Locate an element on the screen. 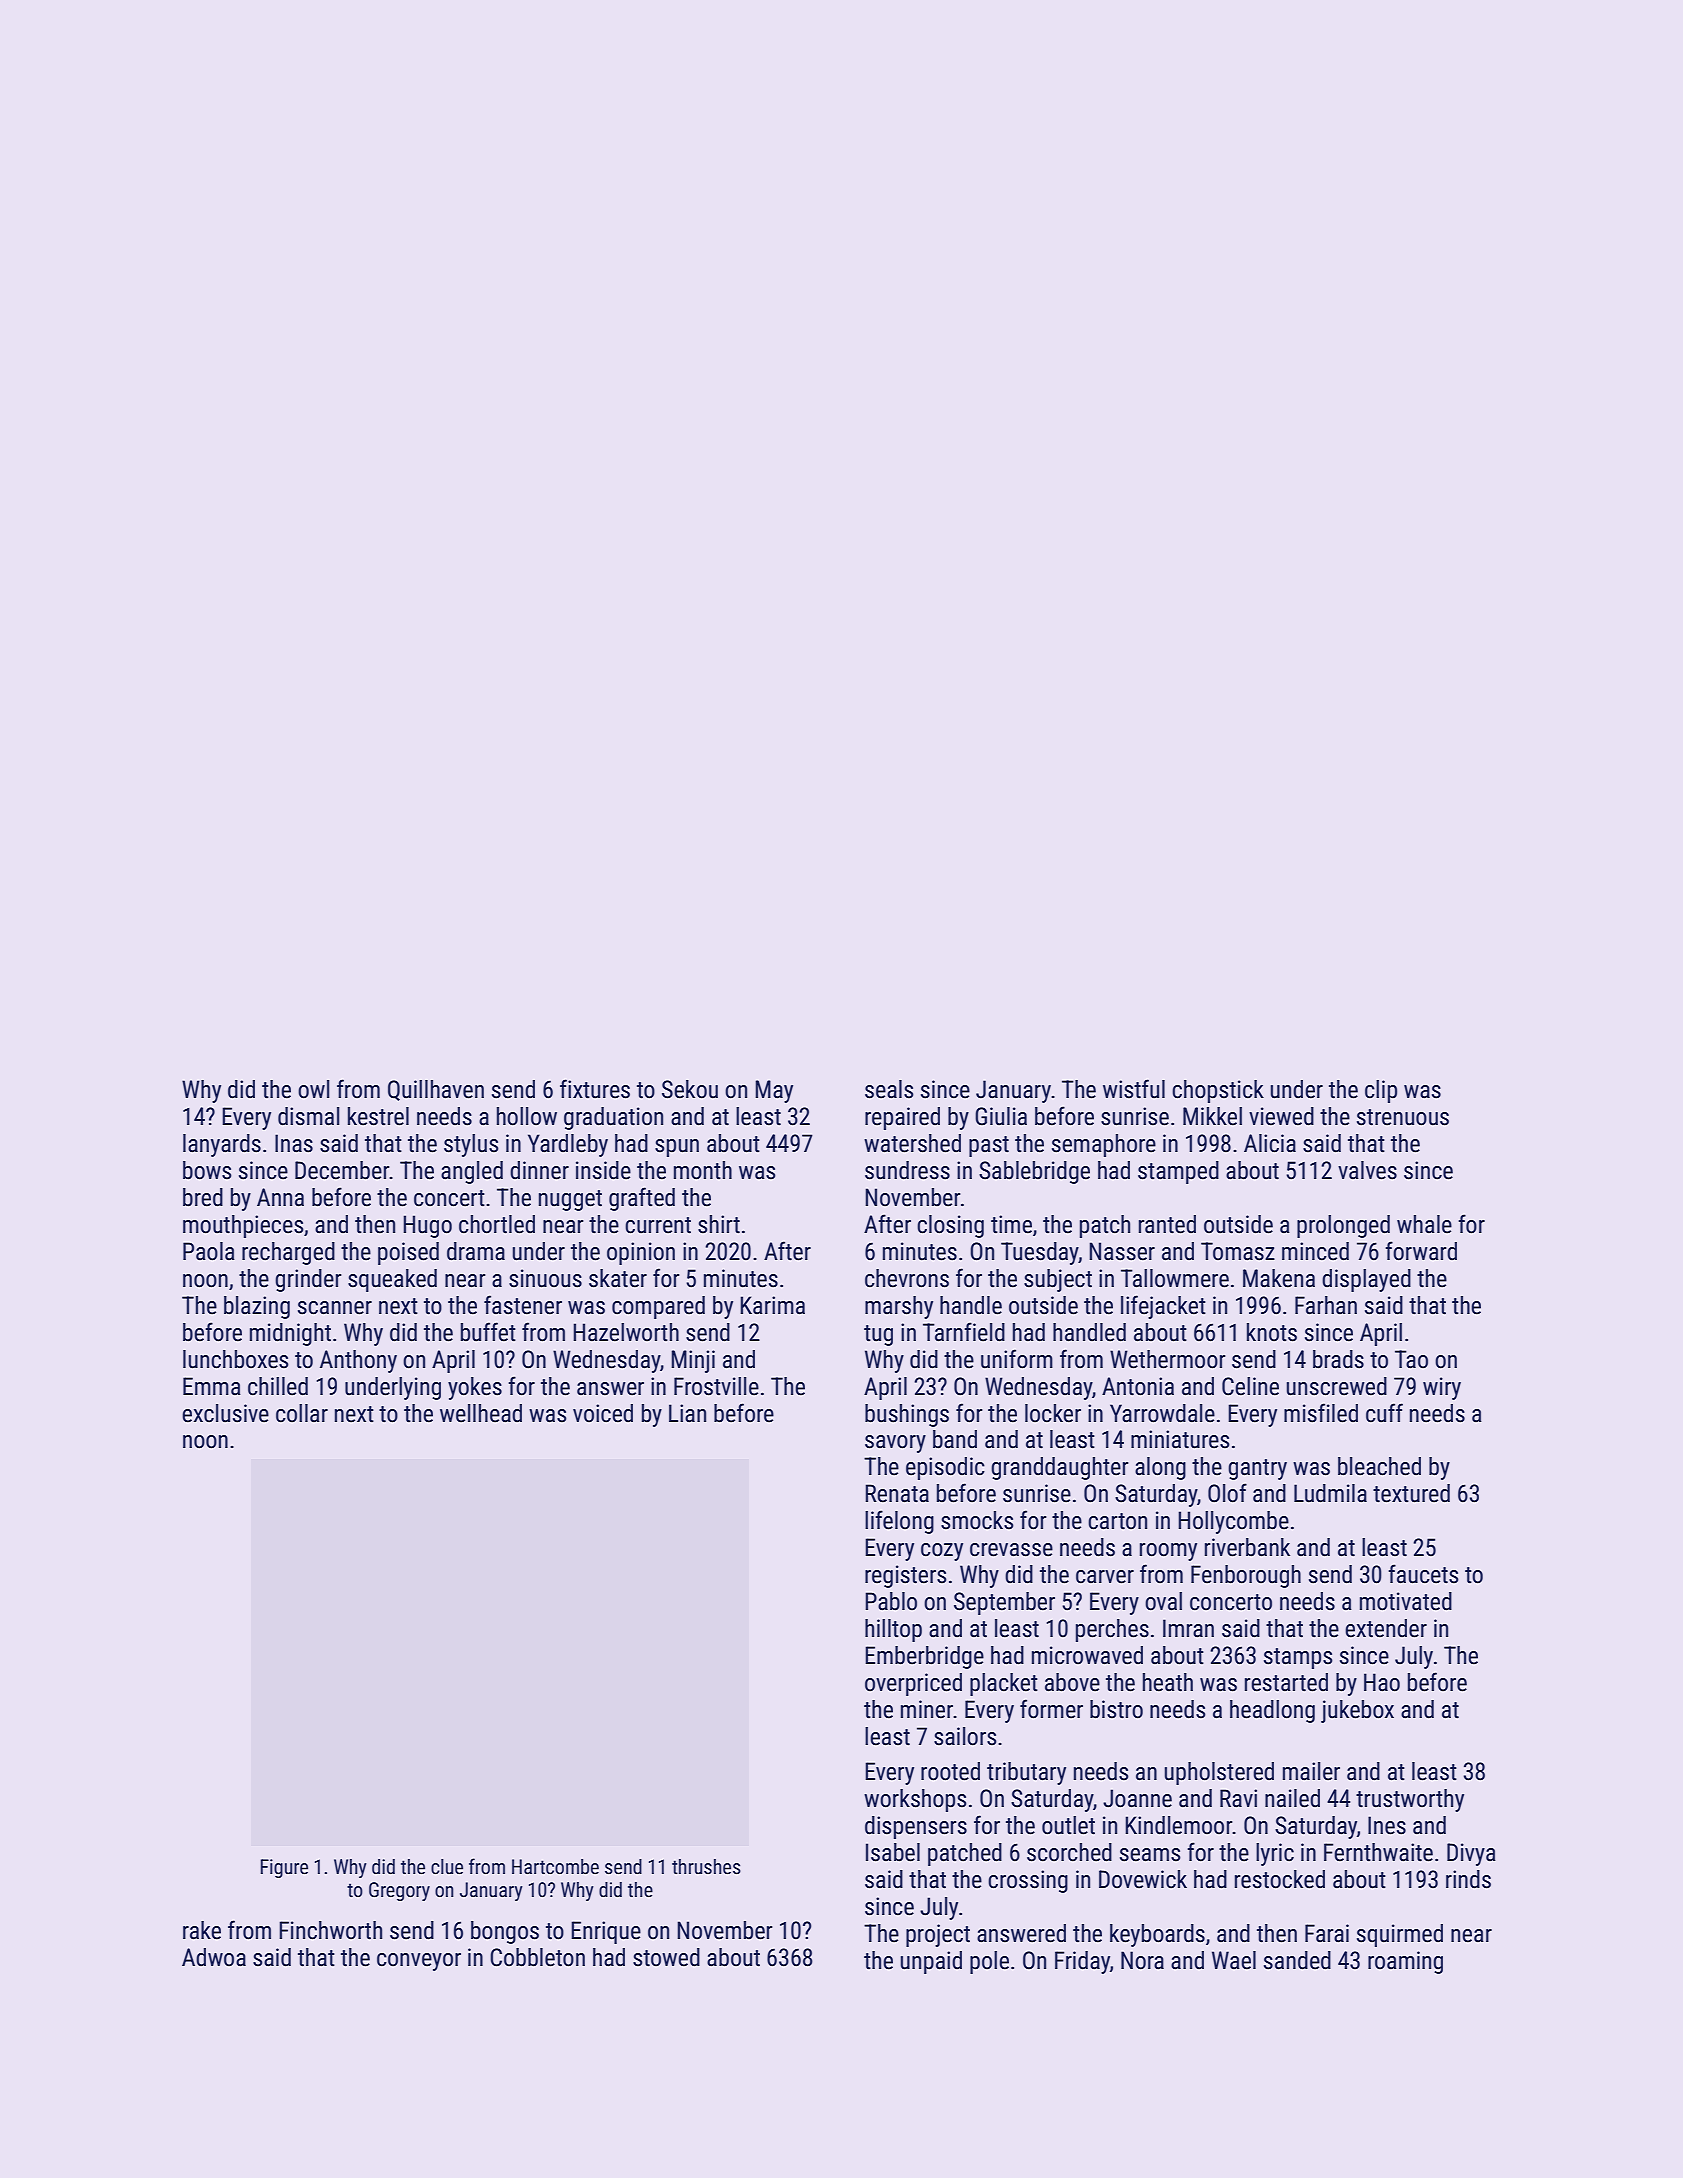 The height and width of the screenshot is (2178, 1683). bongos is located at coordinates (505, 1932).
